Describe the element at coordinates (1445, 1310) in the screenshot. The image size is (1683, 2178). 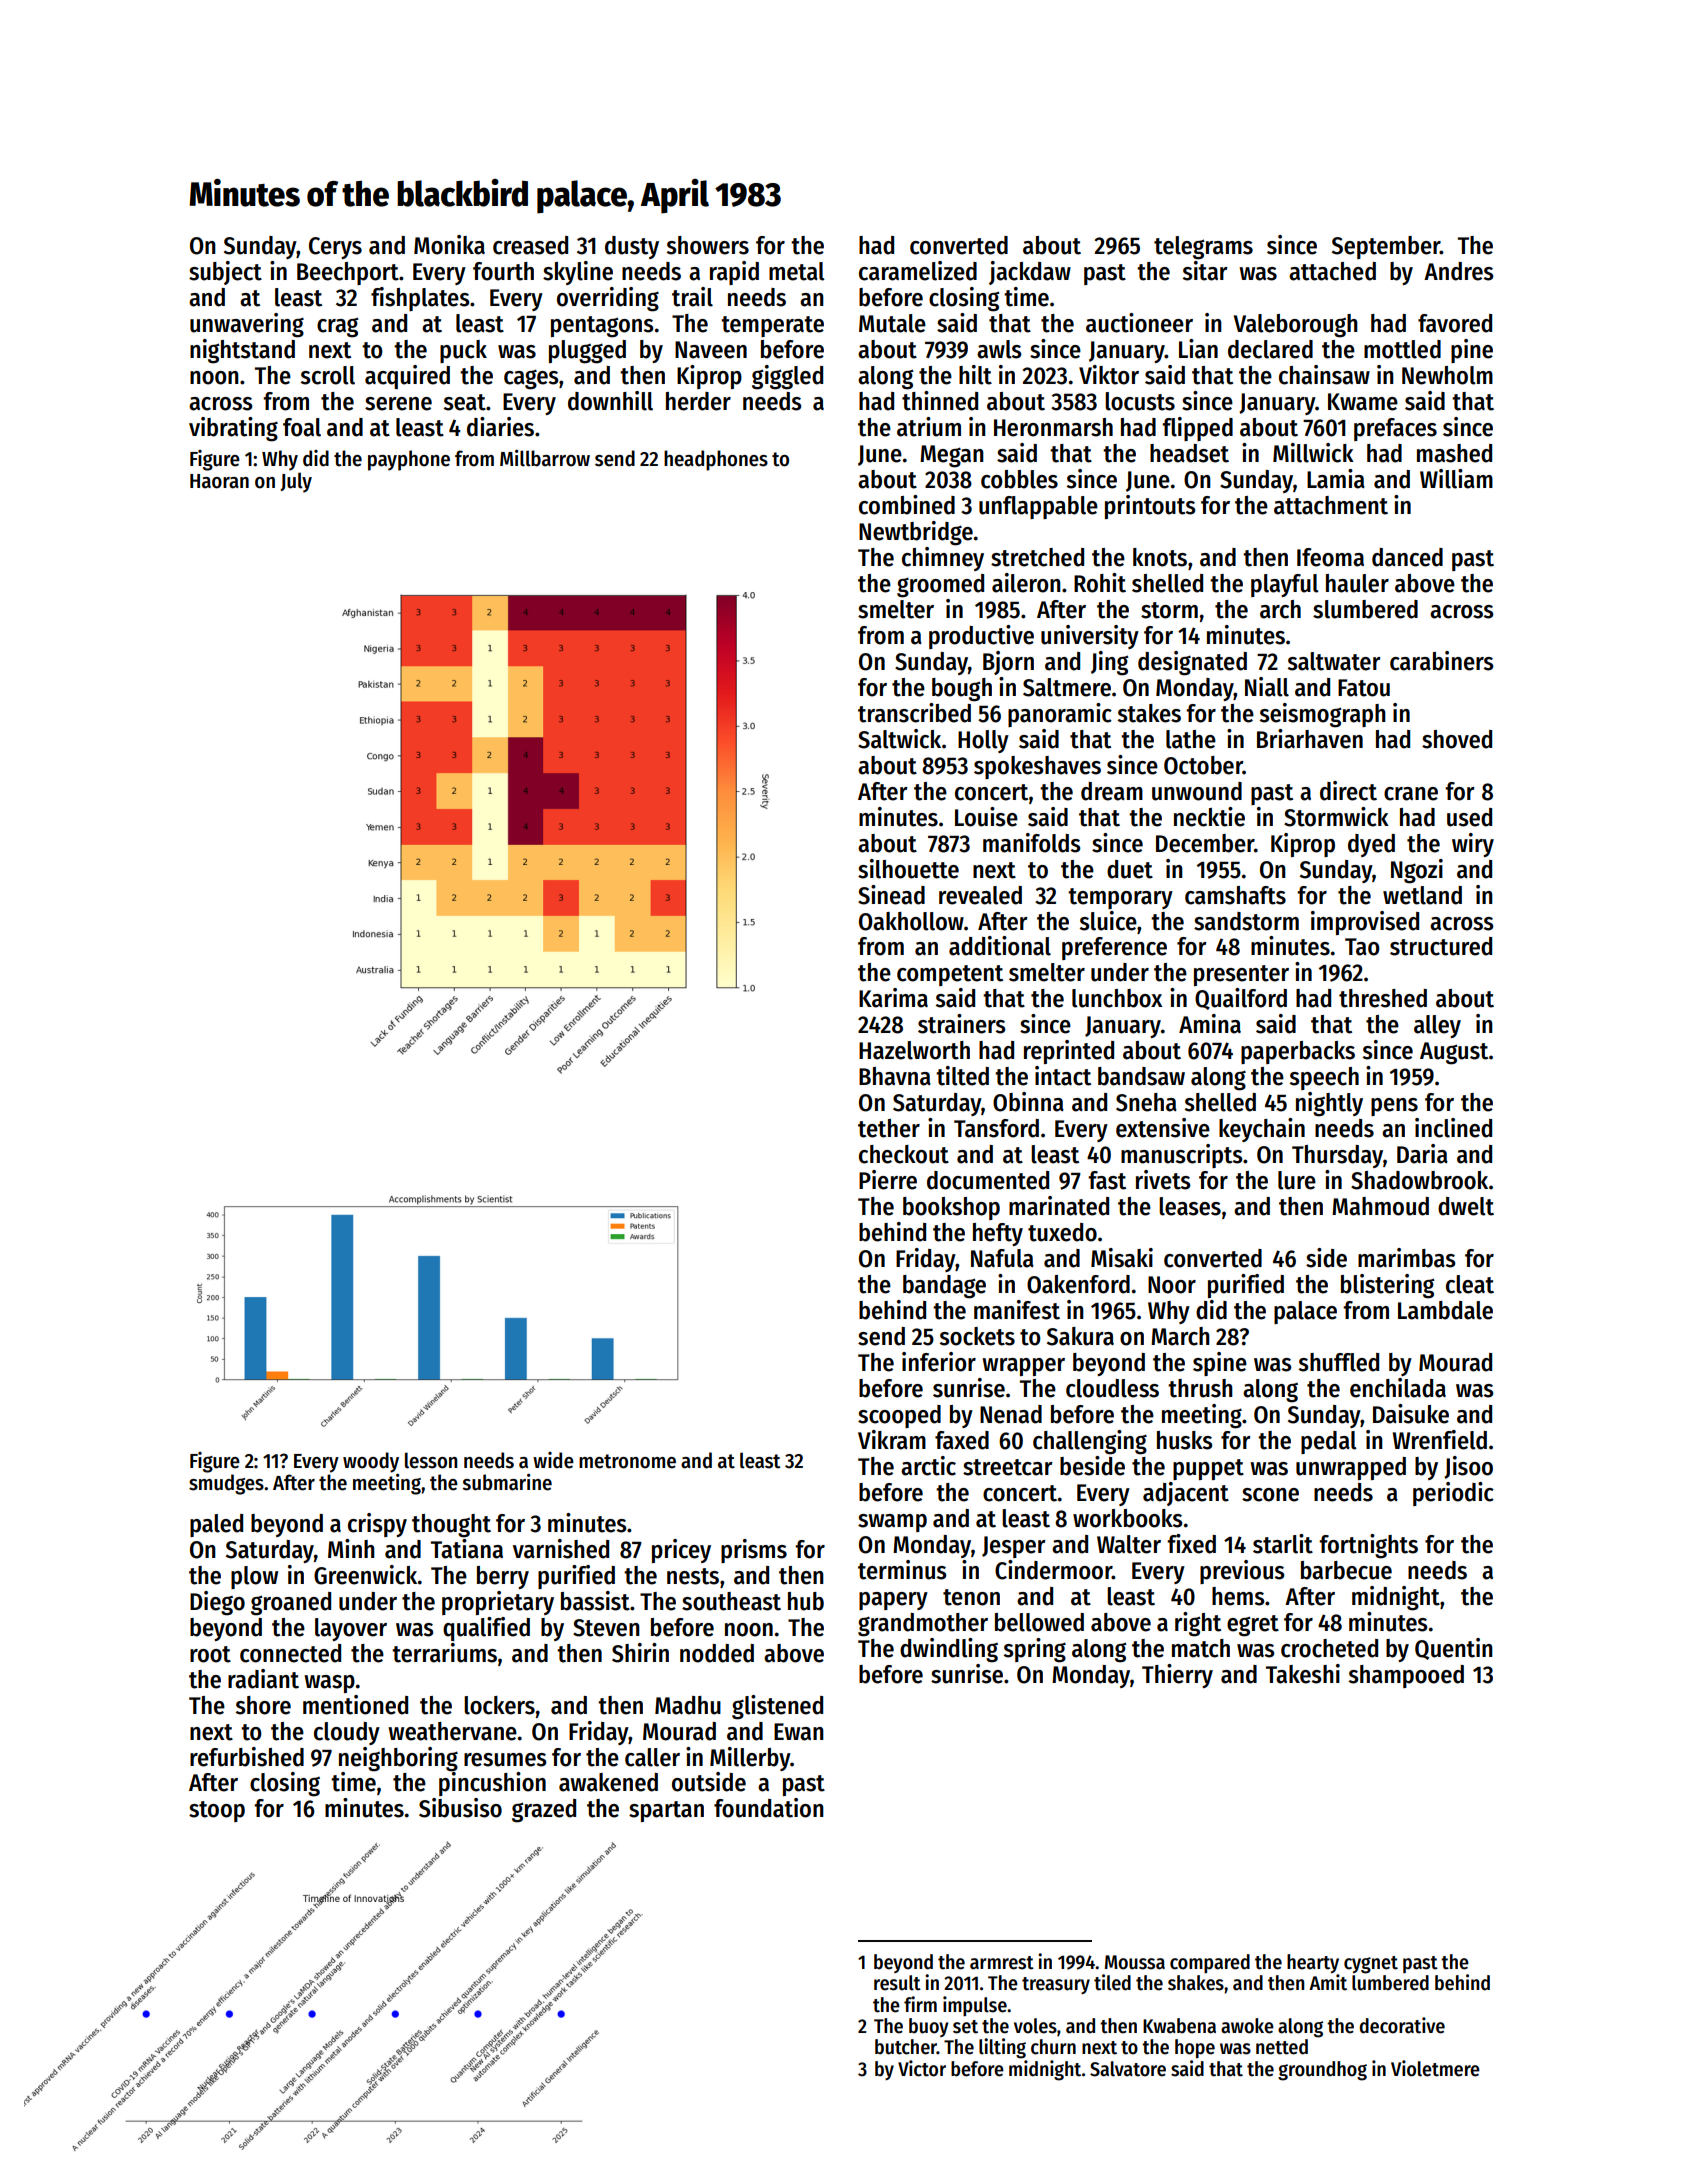
I see `Lambdale` at that location.
